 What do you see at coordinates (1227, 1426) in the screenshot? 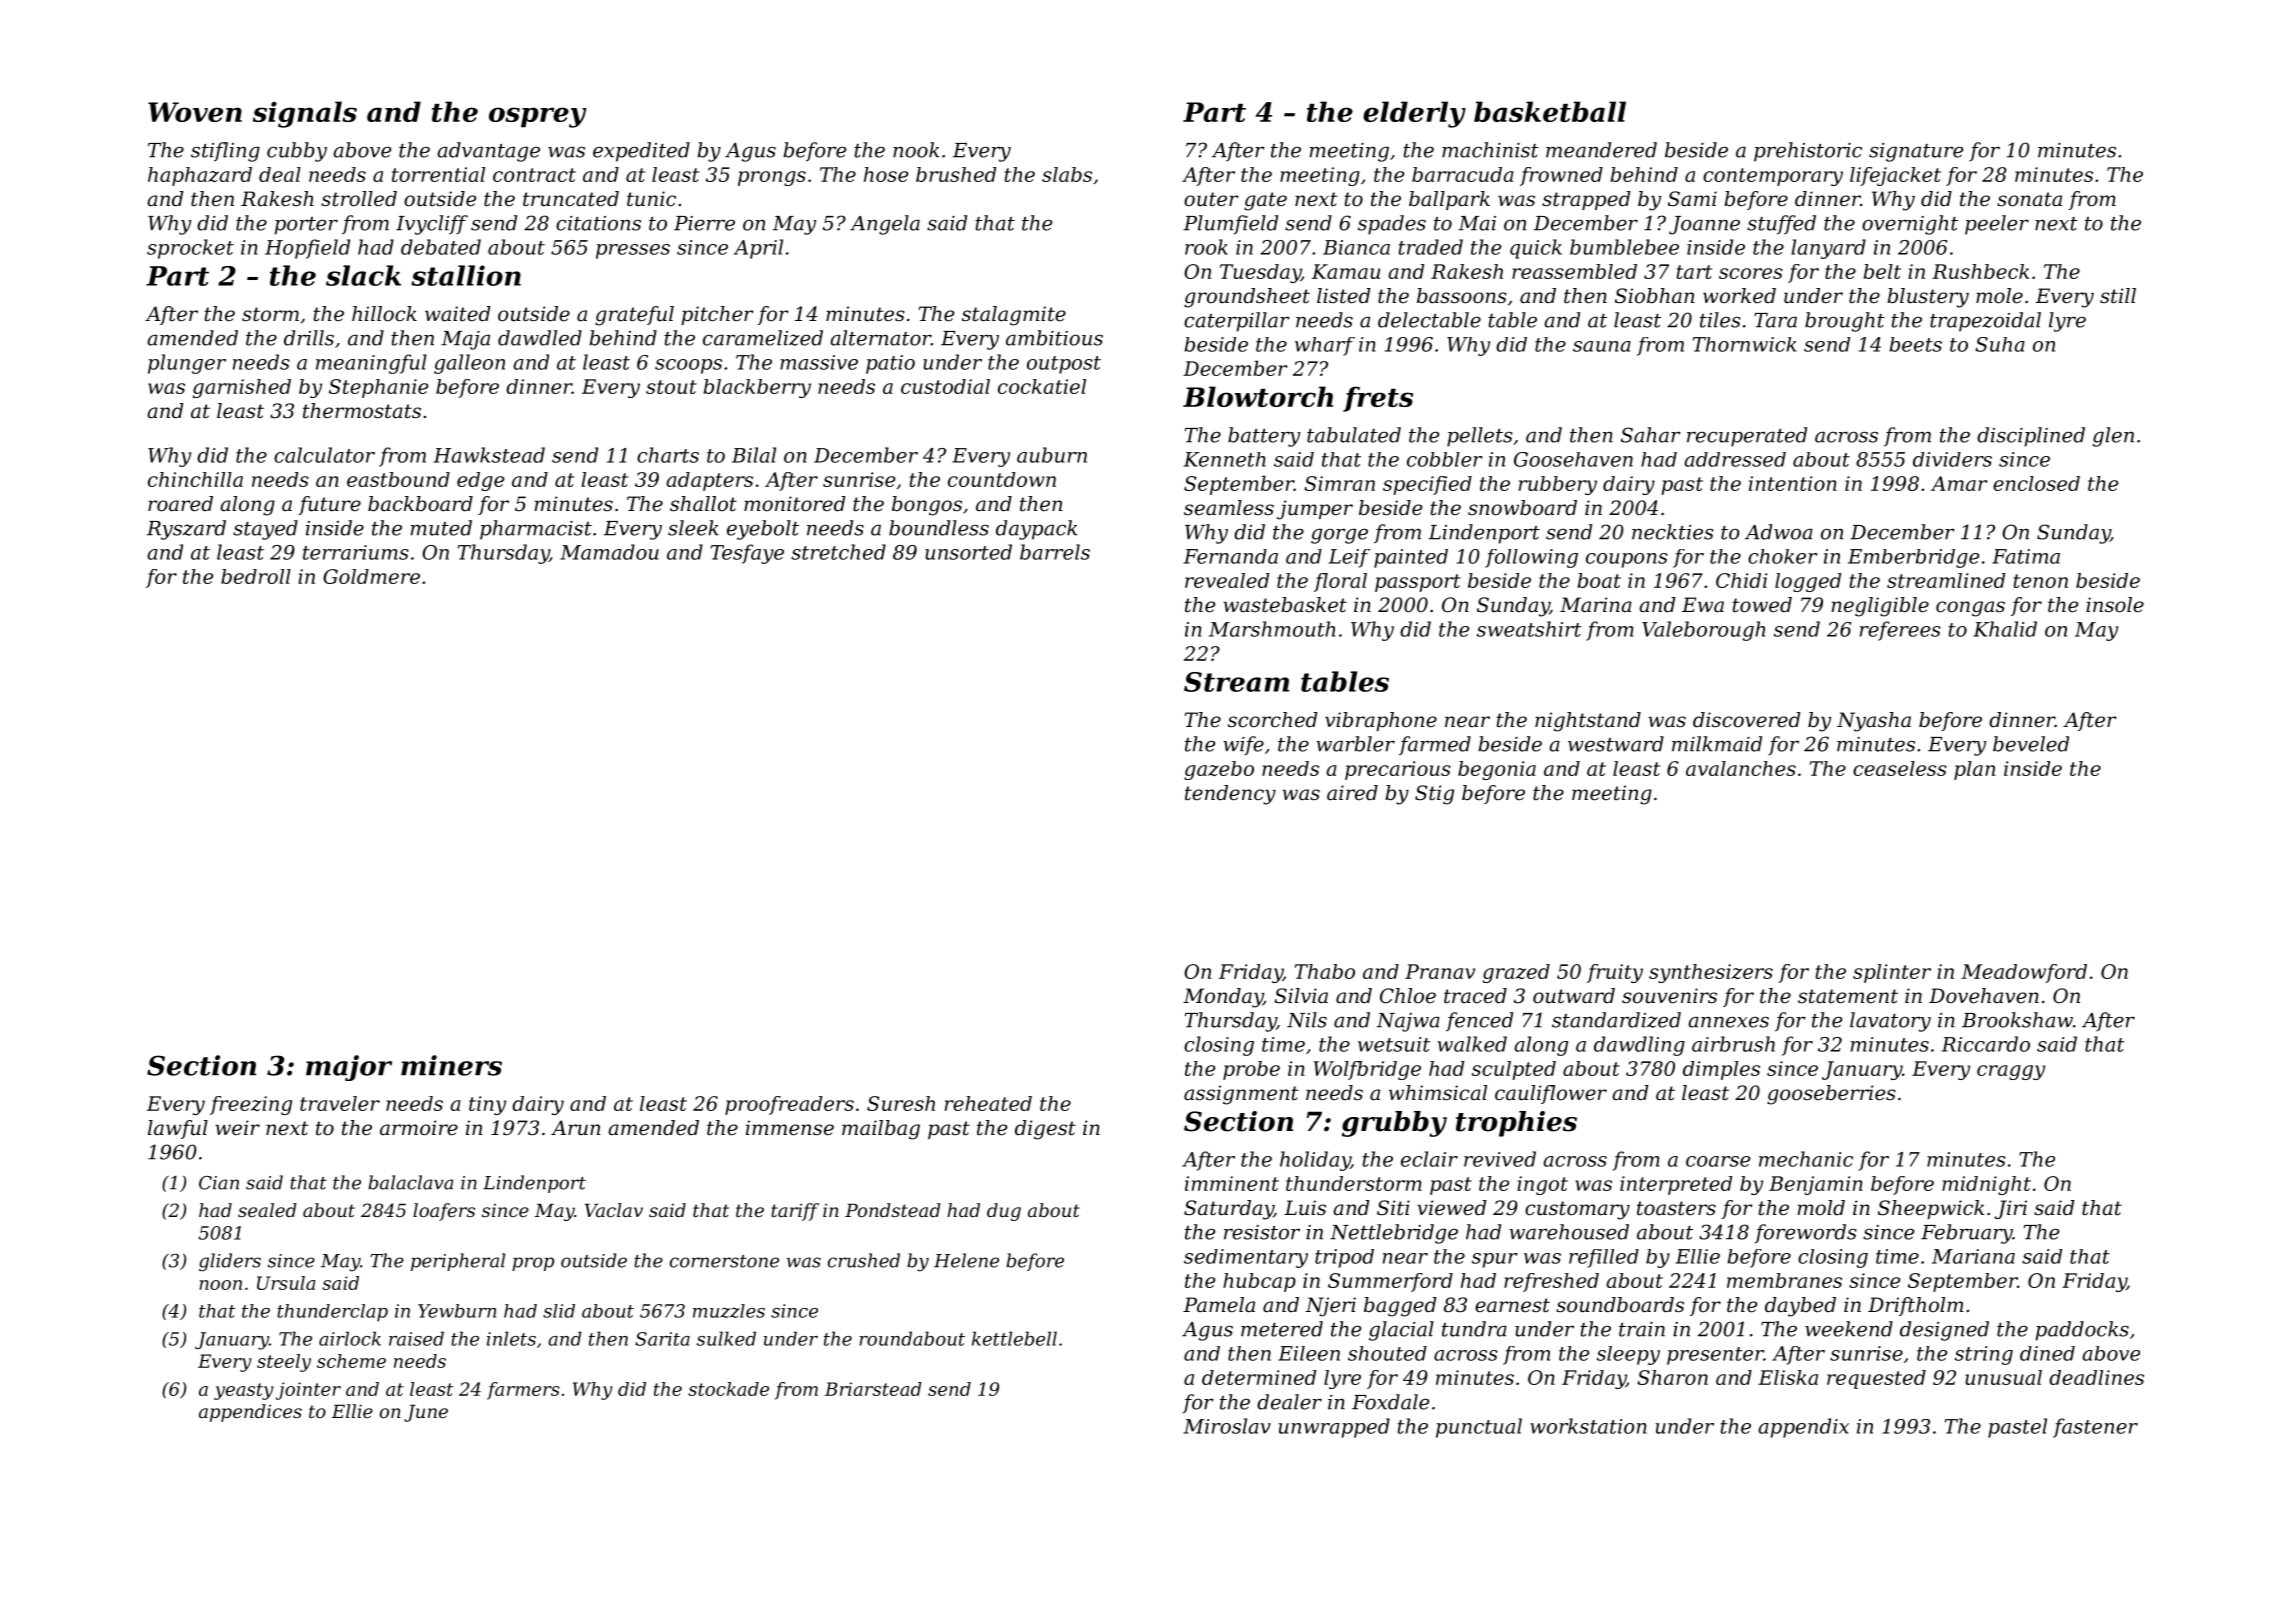
I see `Miroslav` at bounding box center [1227, 1426].
